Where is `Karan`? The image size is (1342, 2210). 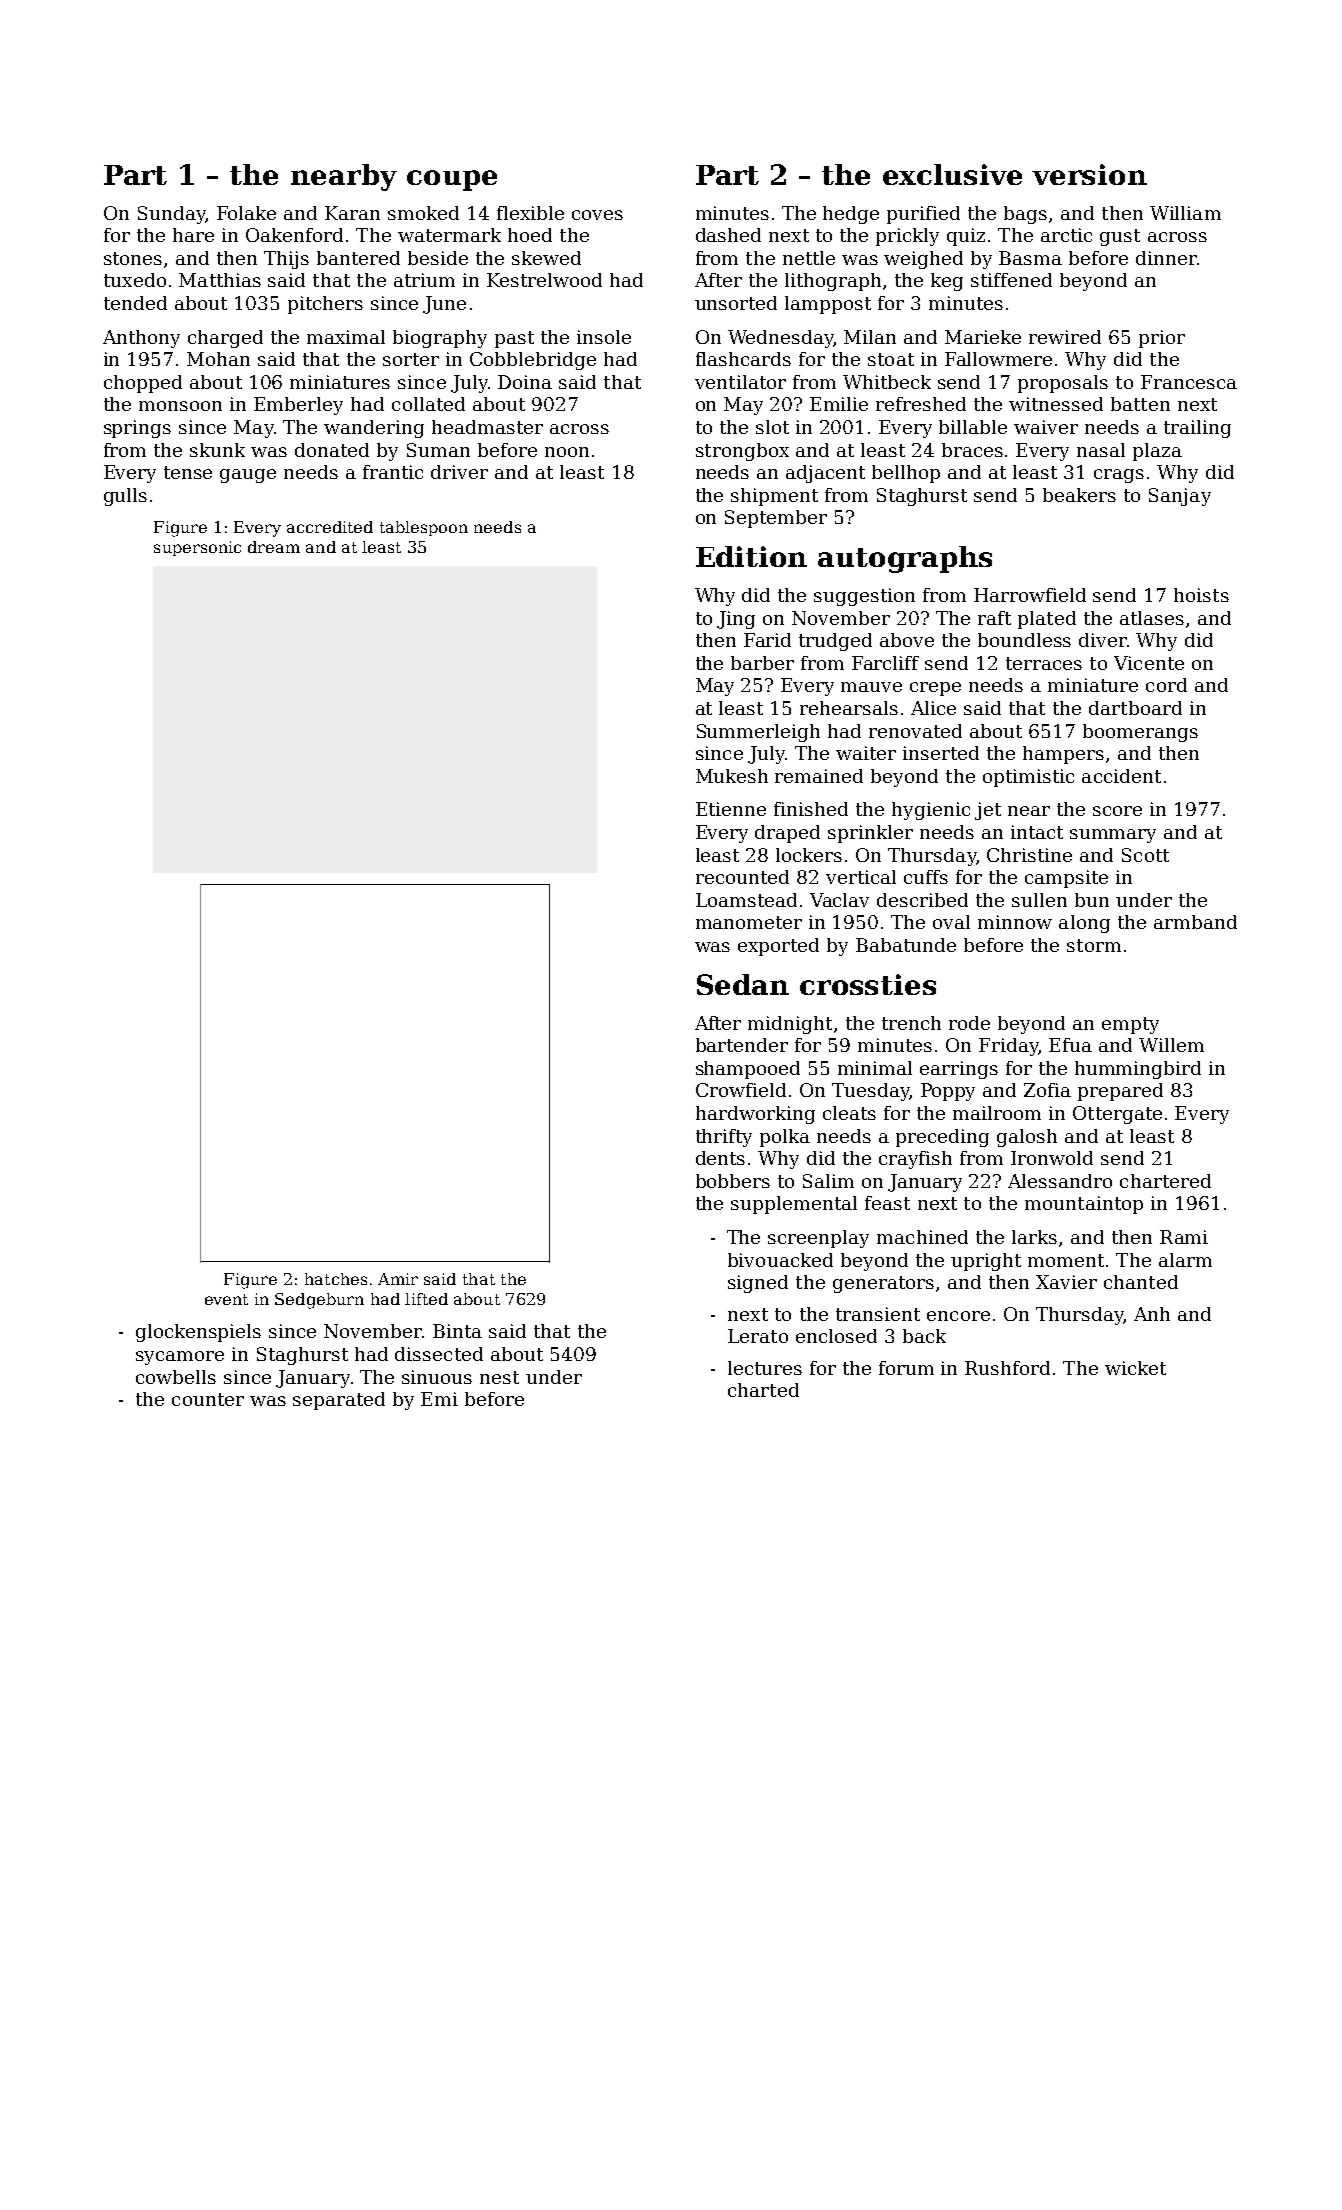
Karan is located at coordinates (352, 213).
